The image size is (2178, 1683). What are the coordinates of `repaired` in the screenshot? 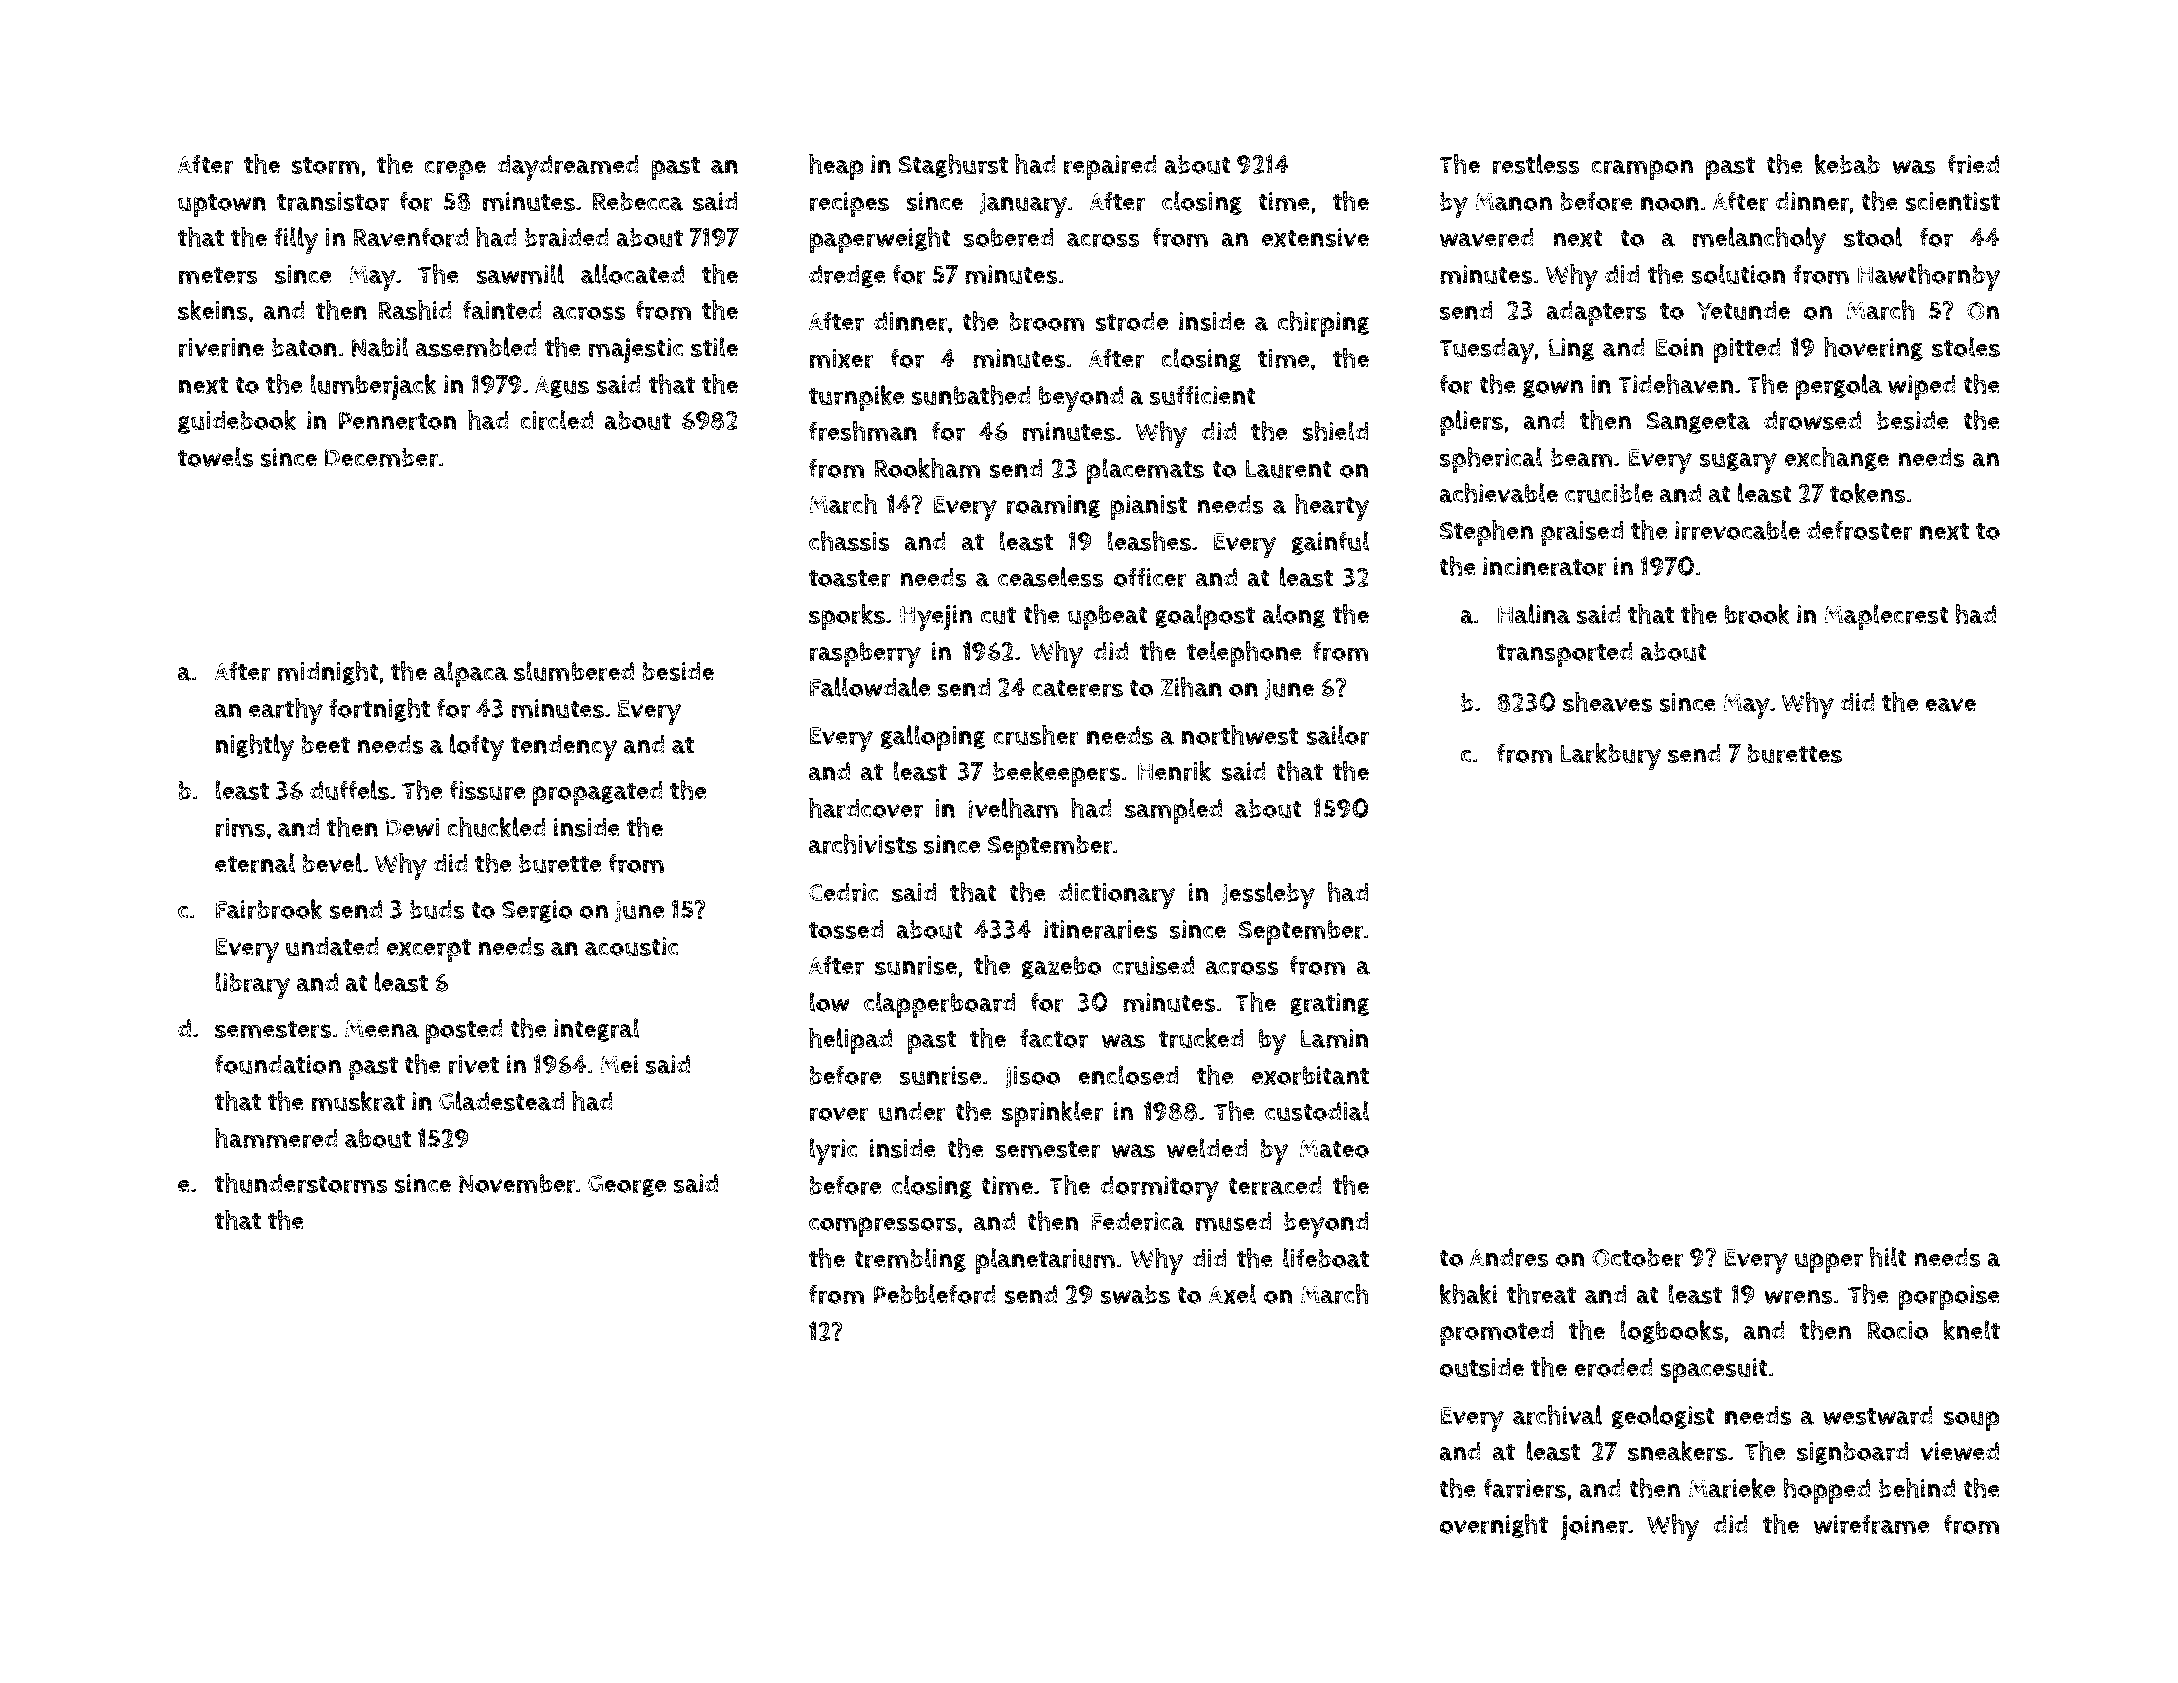 It's located at (1110, 167).
